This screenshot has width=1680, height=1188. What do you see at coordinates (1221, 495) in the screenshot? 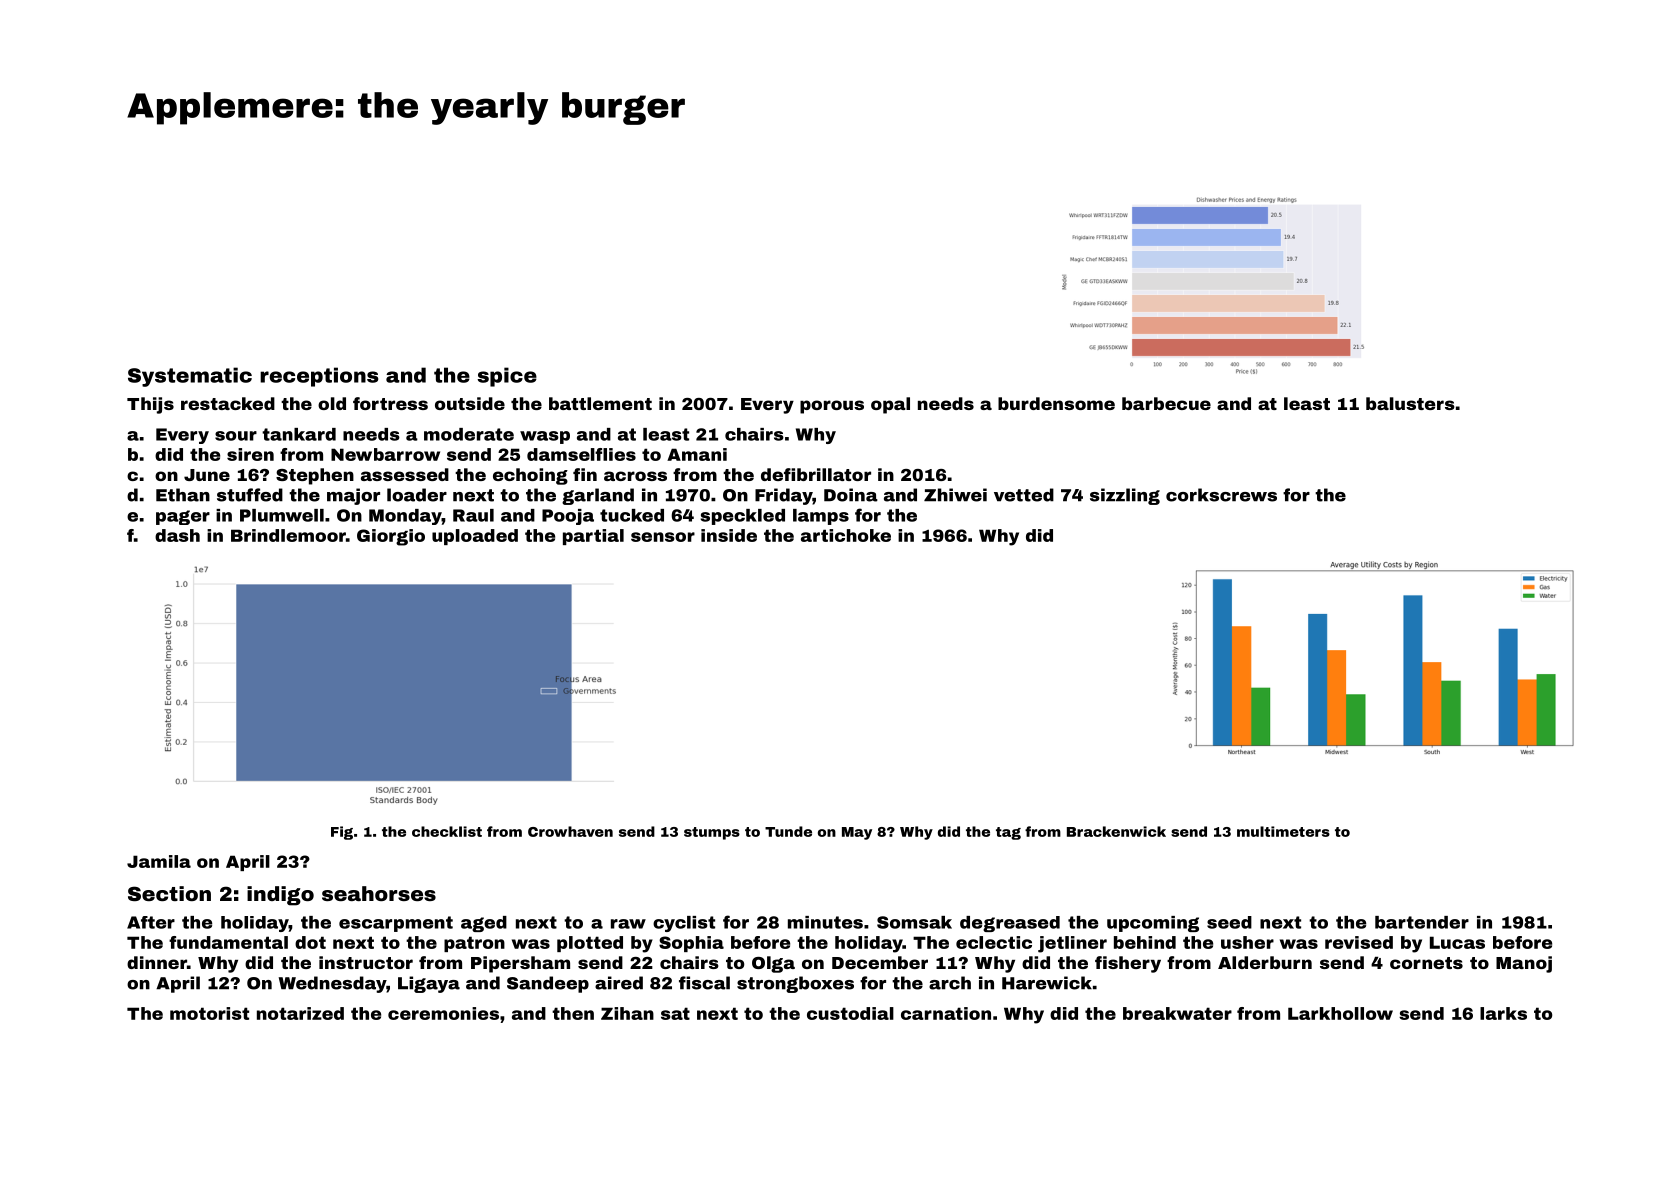
I see `corkscrews` at bounding box center [1221, 495].
